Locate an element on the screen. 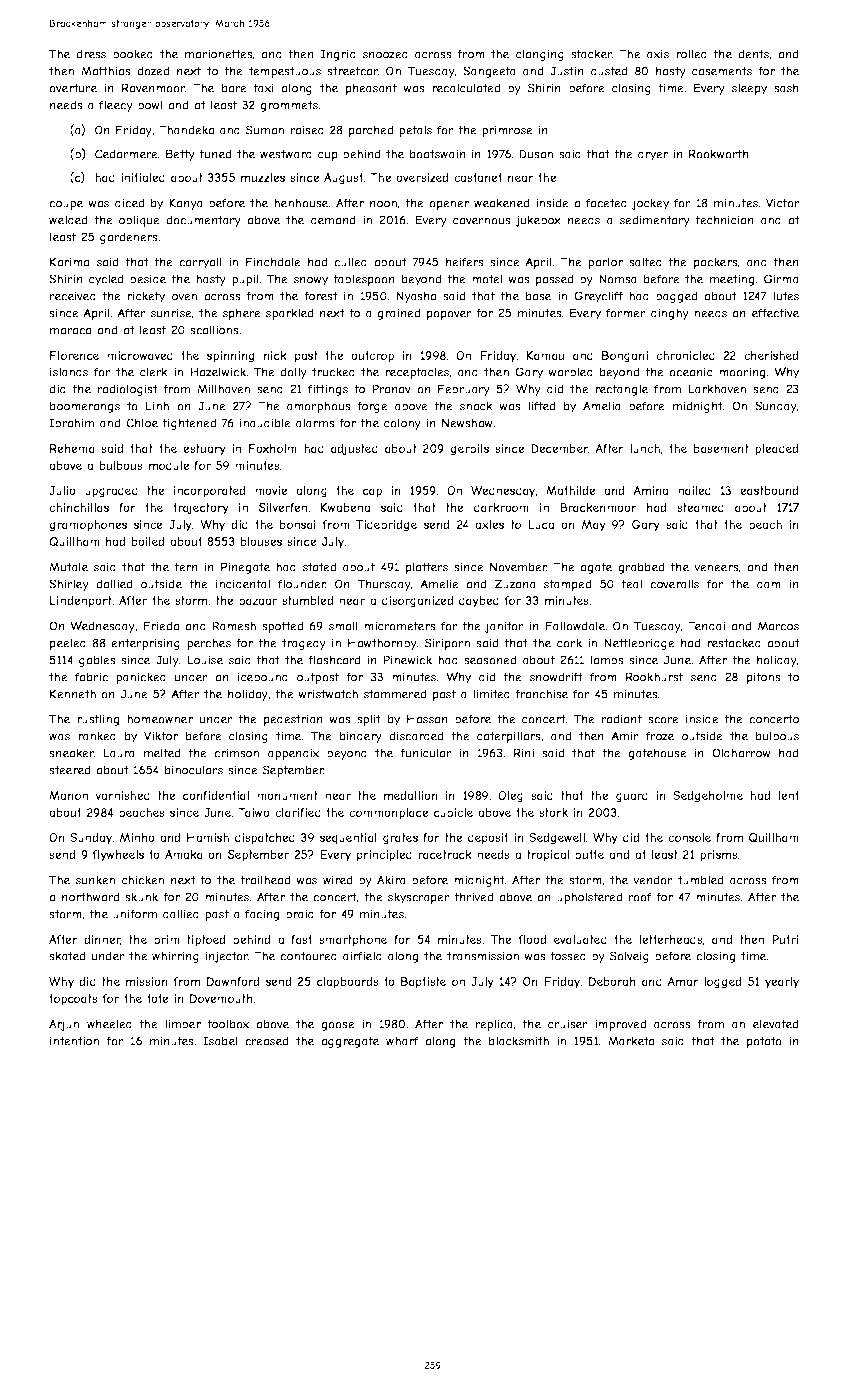 This screenshot has width=849, height=1400. marionettes is located at coordinates (219, 54).
